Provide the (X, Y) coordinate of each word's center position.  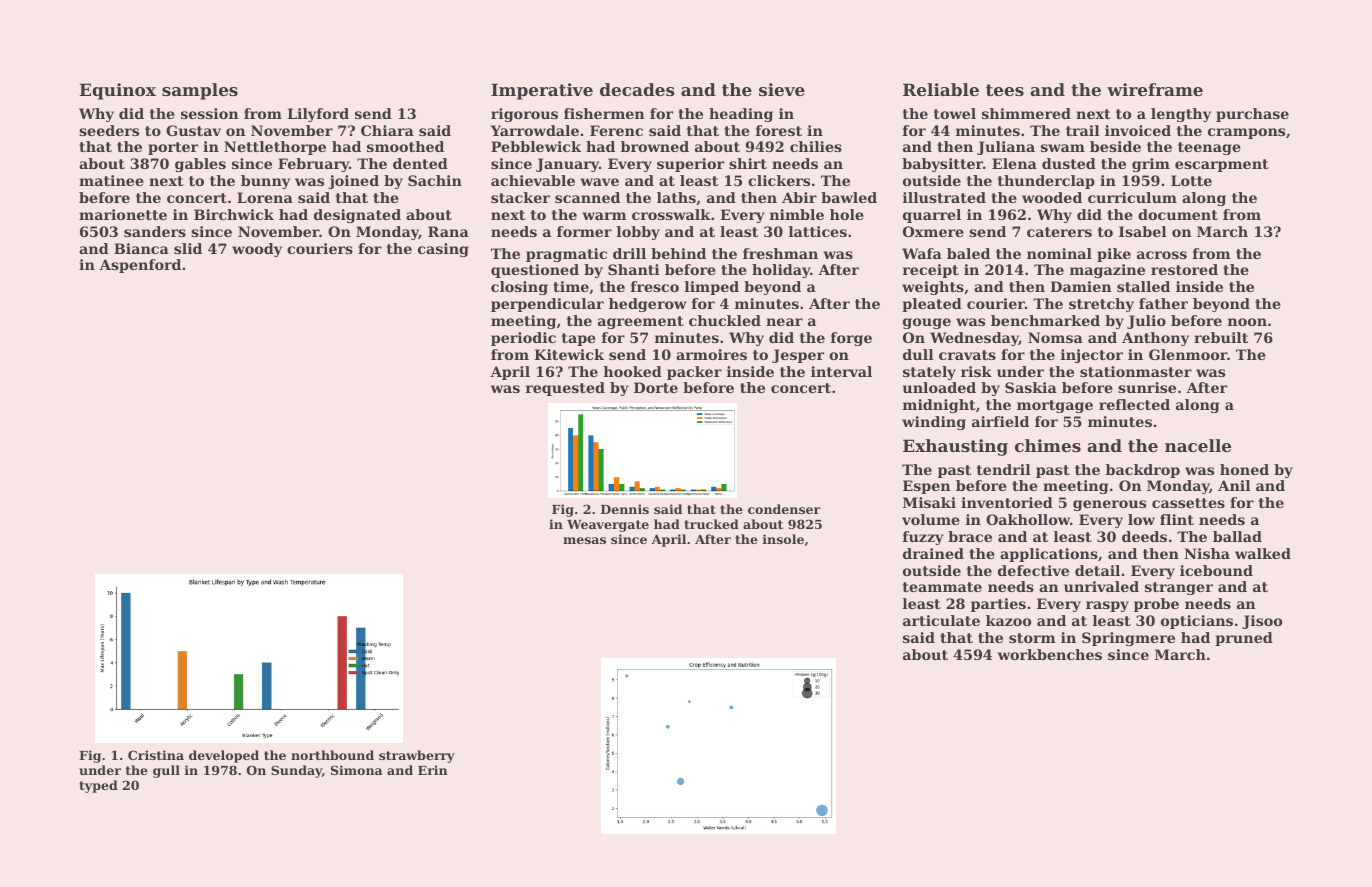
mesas (584, 540)
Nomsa (1055, 337)
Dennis (625, 509)
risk (976, 371)
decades (637, 89)
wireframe (1155, 89)
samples (200, 91)
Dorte (656, 387)
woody (257, 250)
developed (224, 756)
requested (565, 389)
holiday (781, 271)
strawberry (417, 756)
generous (1109, 505)
